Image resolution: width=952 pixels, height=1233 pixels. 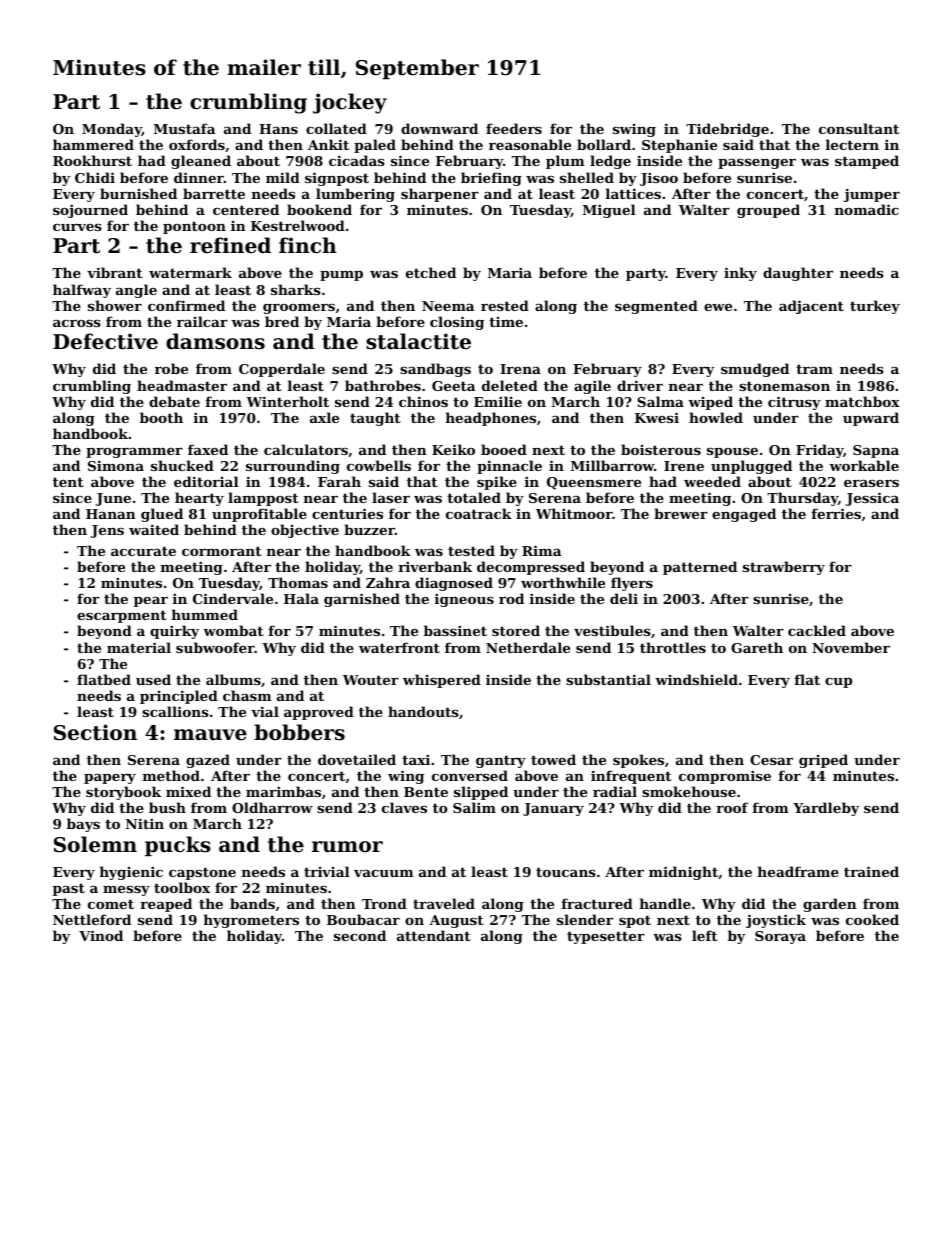 What do you see at coordinates (131, 873) in the document?
I see `hygienic` at bounding box center [131, 873].
